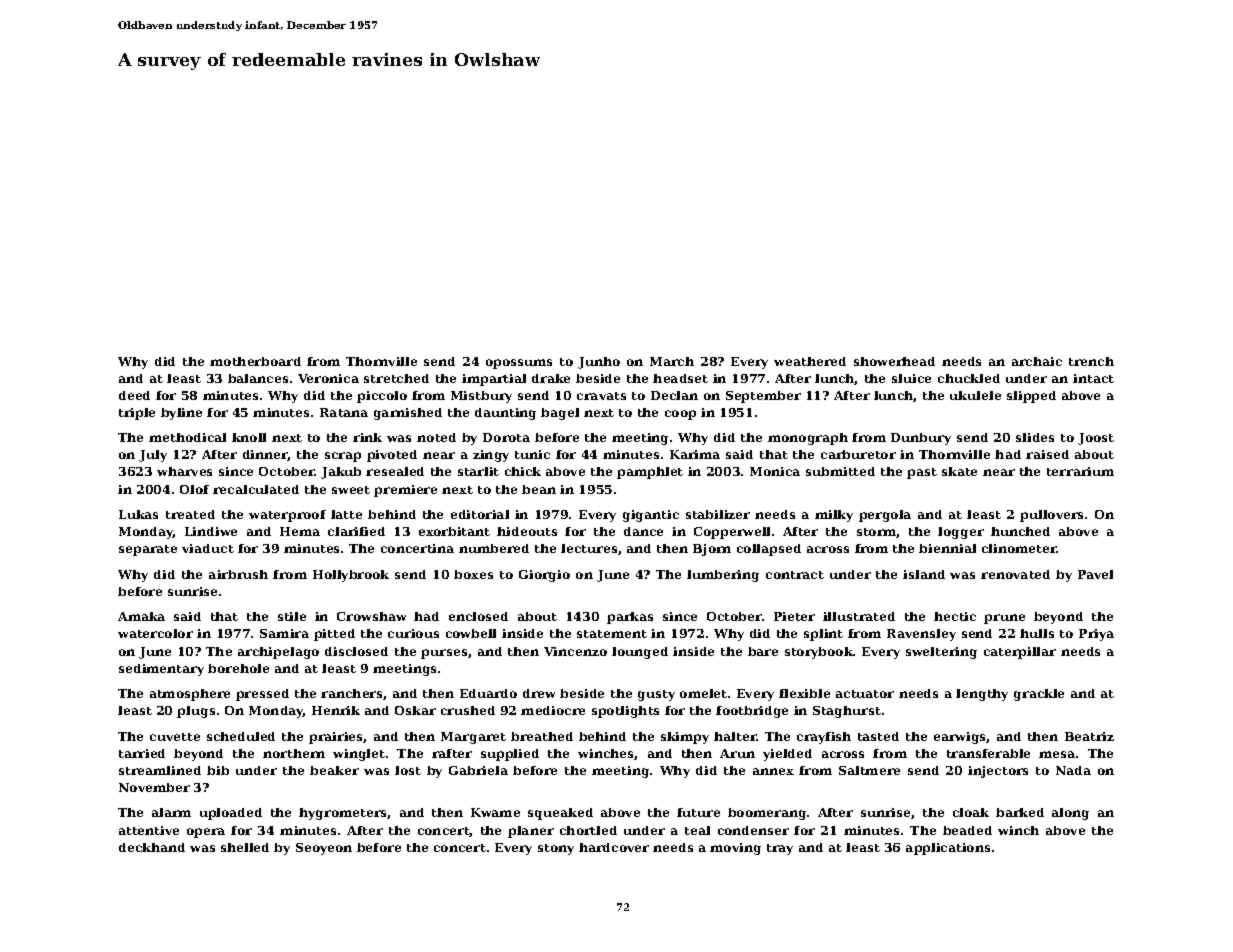 Image resolution: width=1233 pixels, height=952 pixels. I want to click on bare, so click(763, 651).
